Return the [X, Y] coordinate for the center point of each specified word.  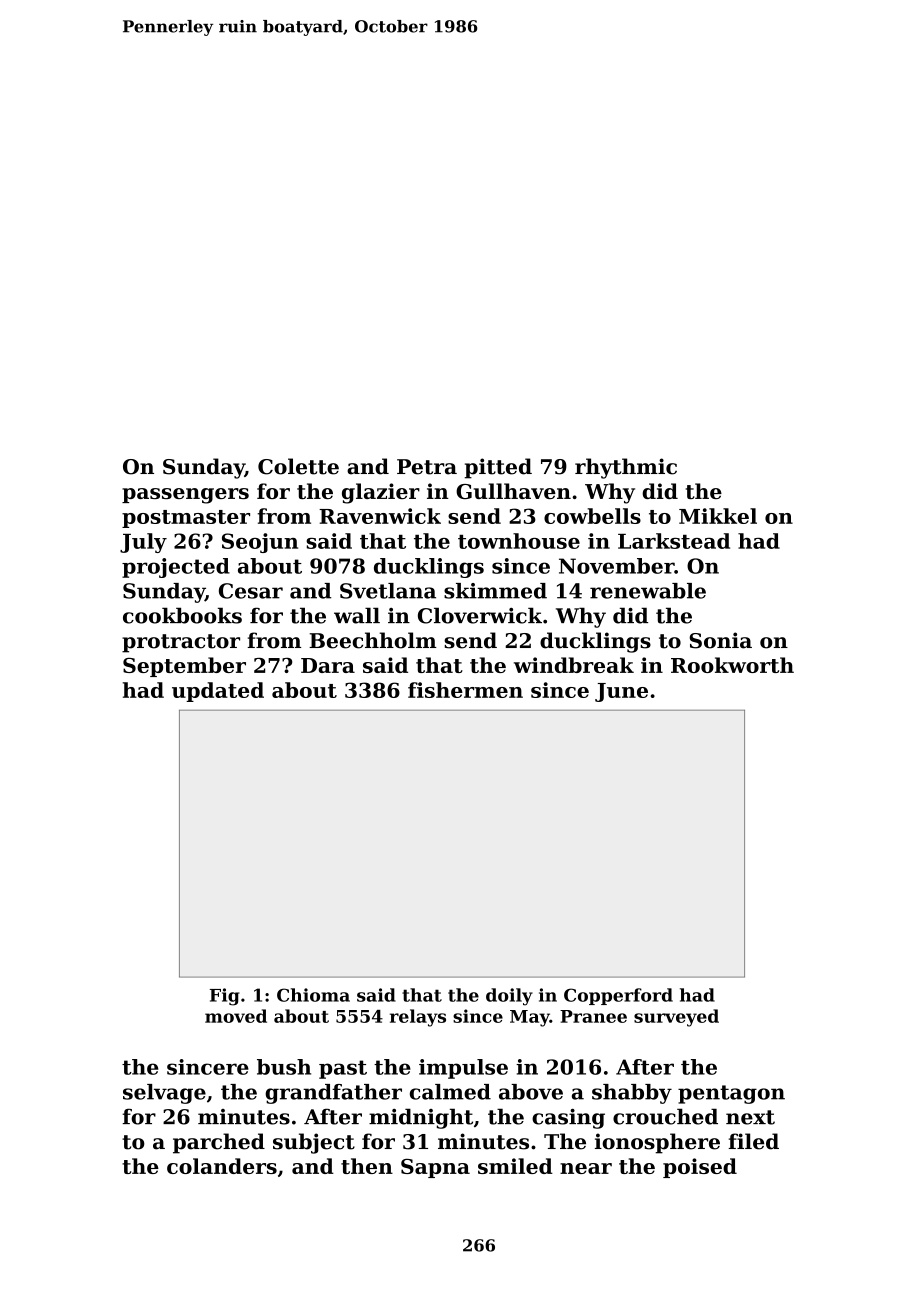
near [586, 1168]
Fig [225, 997]
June [621, 692]
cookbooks [182, 615]
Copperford [618, 996]
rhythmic [626, 468]
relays [418, 1018]
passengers [185, 496]
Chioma [313, 995]
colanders [222, 1166]
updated [218, 692]
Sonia [720, 640]
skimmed [495, 591]
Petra [427, 467]
